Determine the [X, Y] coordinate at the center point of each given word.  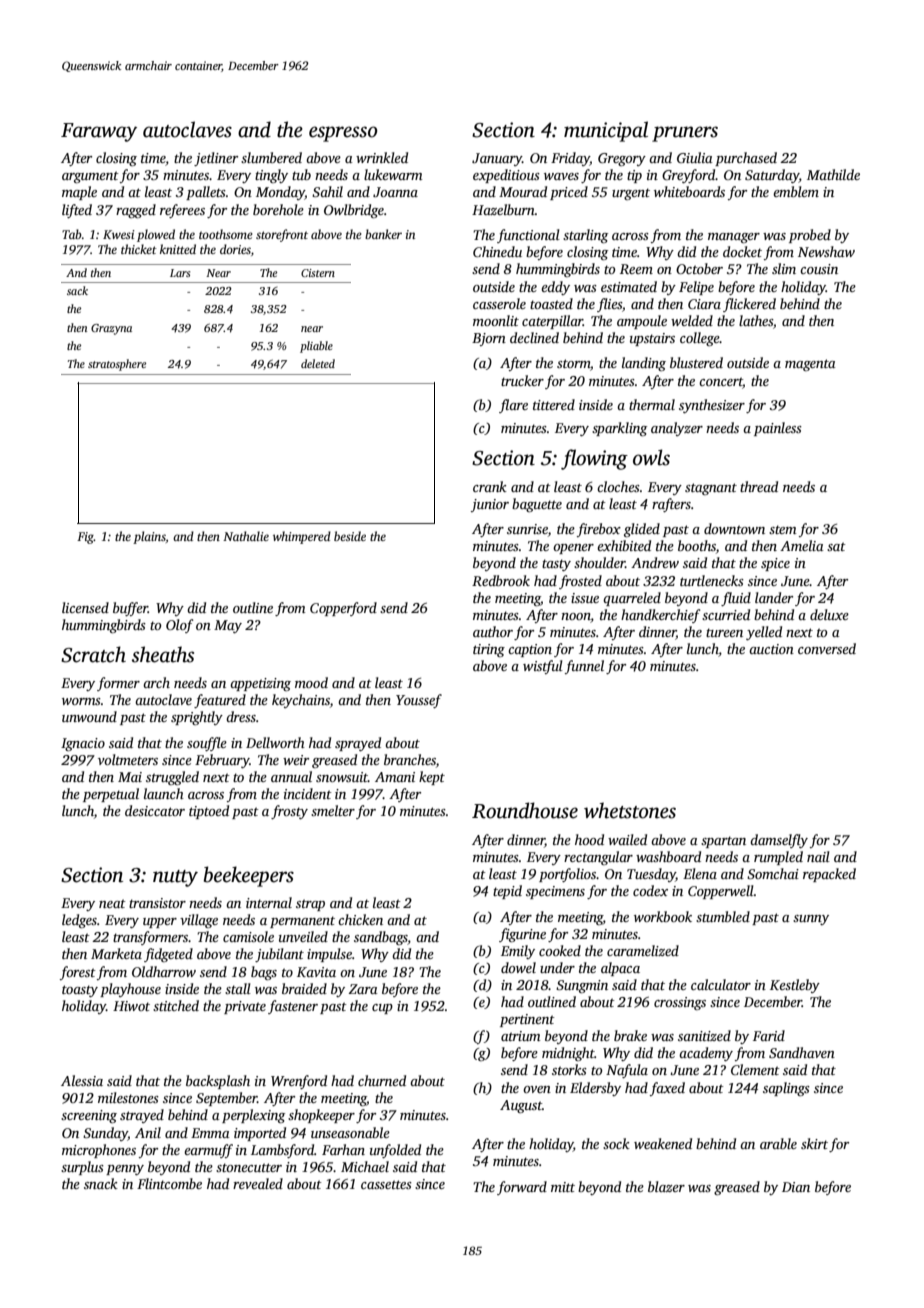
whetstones [630, 810]
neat [112, 903]
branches [410, 759]
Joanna [395, 192]
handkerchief [660, 616]
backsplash [218, 1082]
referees [182, 211]
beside [350, 536]
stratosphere [117, 365]
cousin [819, 269]
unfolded [395, 1151]
